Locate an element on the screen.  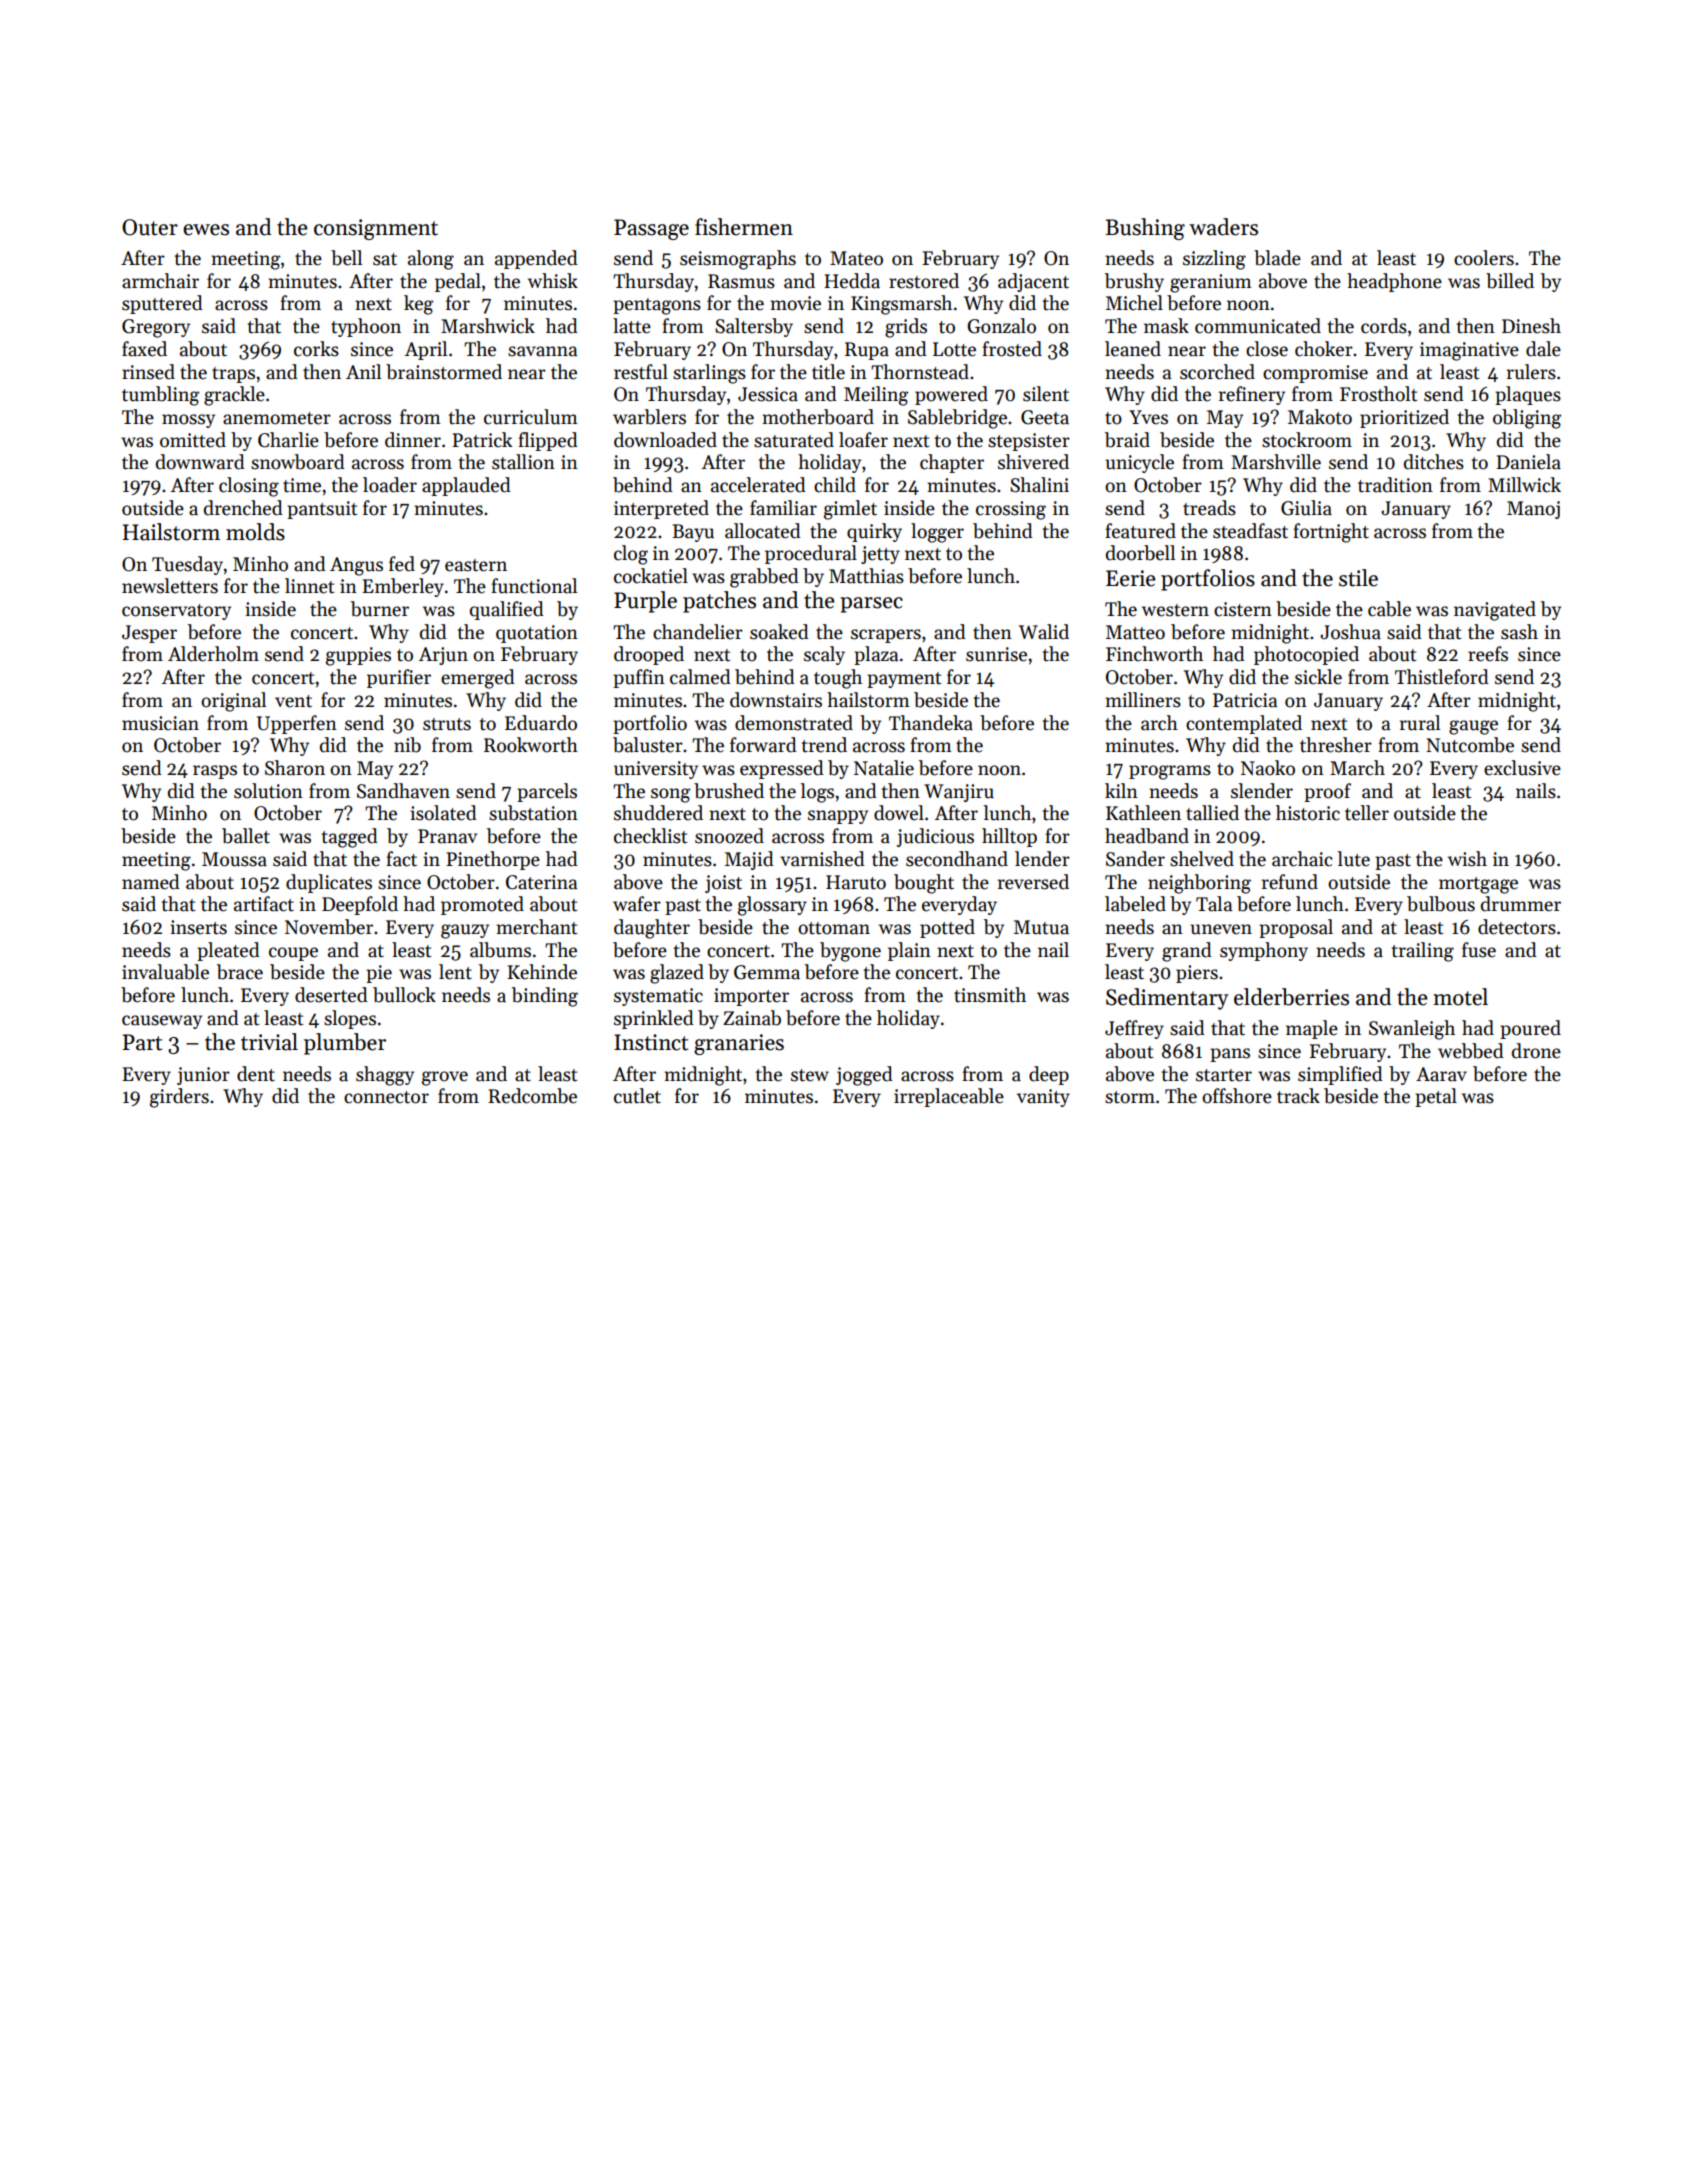
inserts is located at coordinates (198, 927).
